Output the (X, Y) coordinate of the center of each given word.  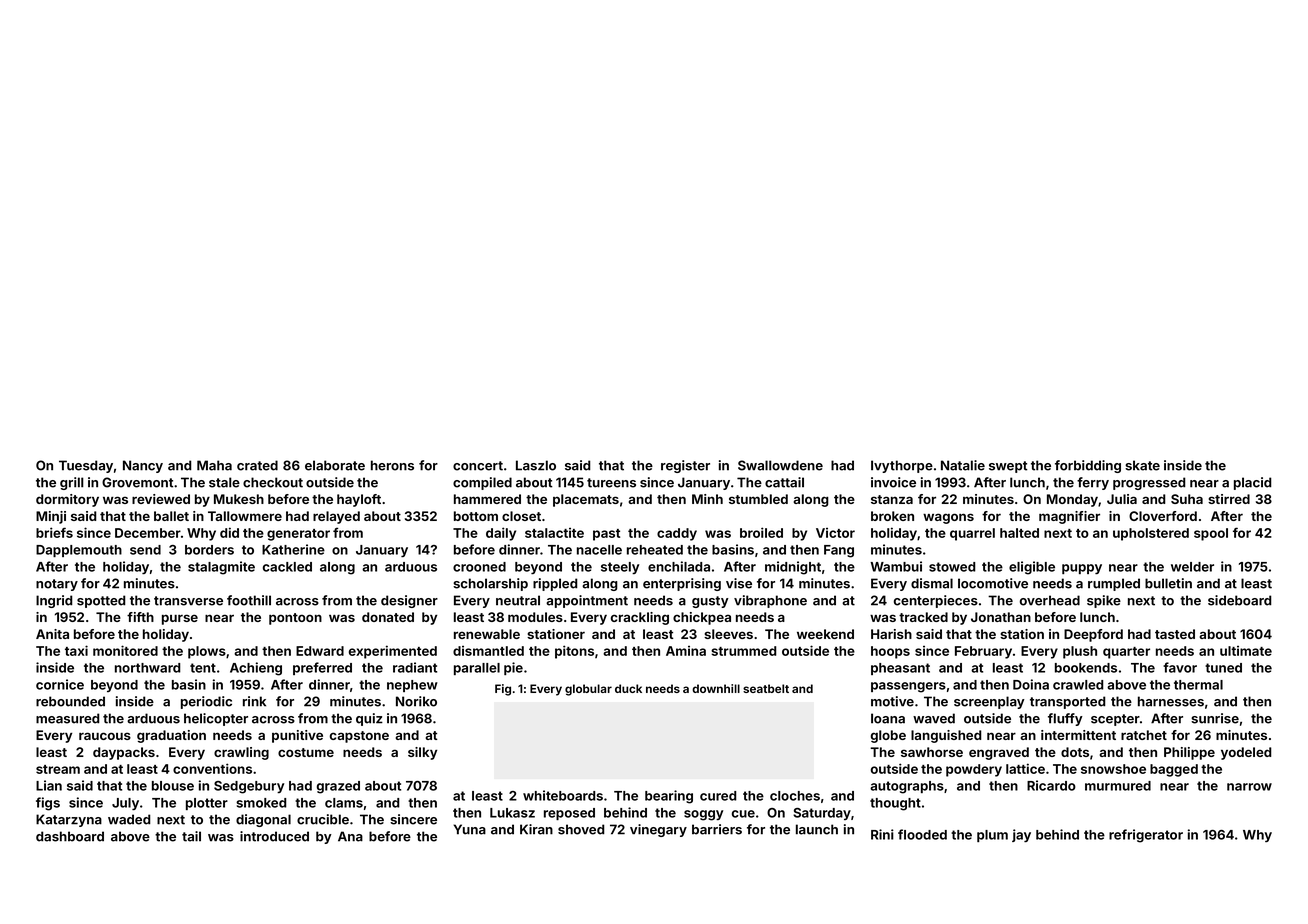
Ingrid (54, 601)
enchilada (679, 566)
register (685, 466)
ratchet (1144, 735)
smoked (261, 803)
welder (1192, 567)
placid (1252, 483)
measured (67, 718)
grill (72, 483)
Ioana (888, 718)
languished (946, 736)
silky (422, 753)
